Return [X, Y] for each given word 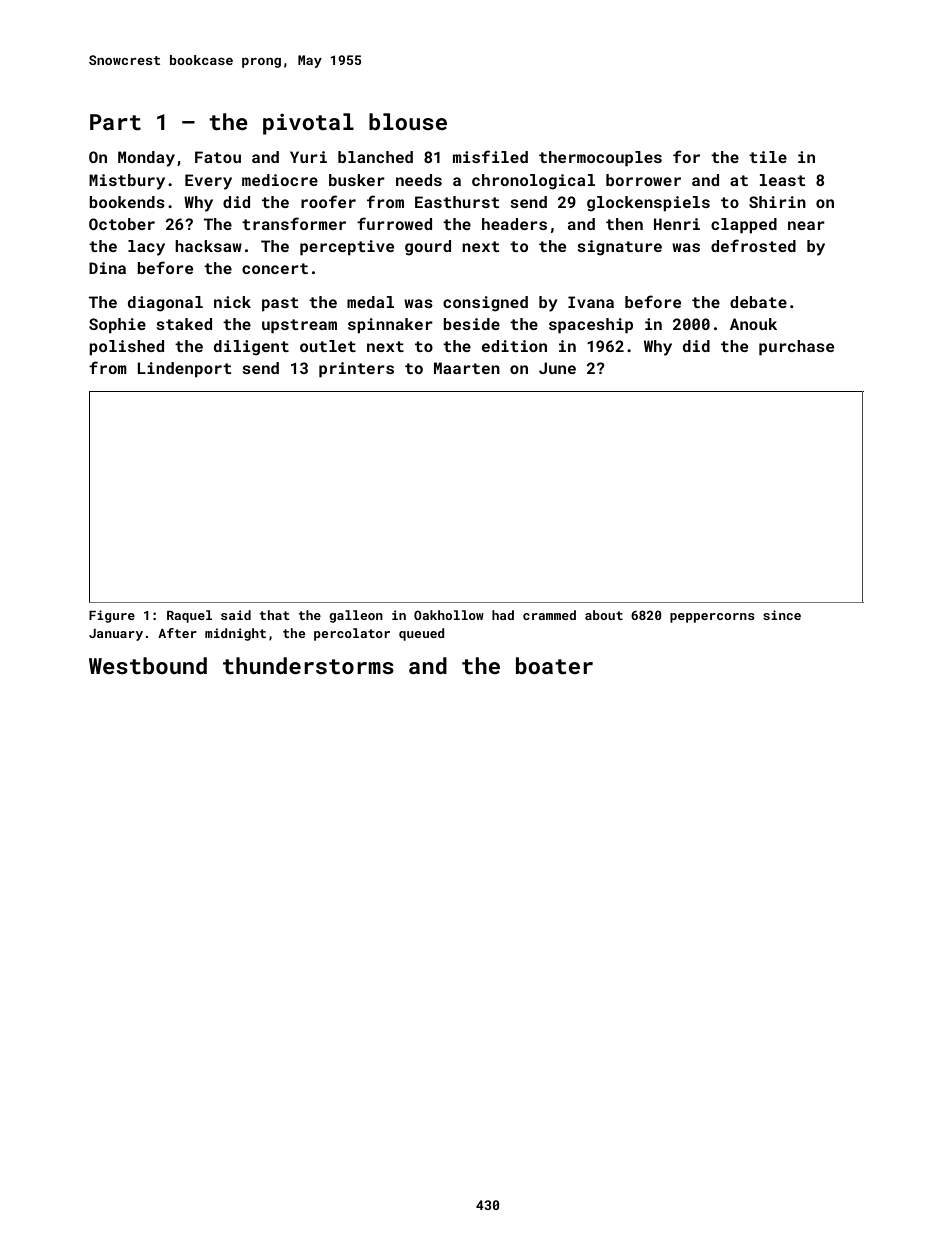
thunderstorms [308, 665]
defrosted [753, 245]
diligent [251, 348]
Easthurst [457, 202]
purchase [796, 348]
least [782, 180]
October [122, 224]
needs [419, 180]
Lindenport [184, 370]
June [557, 368]
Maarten [467, 368]
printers [356, 370]
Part [115, 122]
